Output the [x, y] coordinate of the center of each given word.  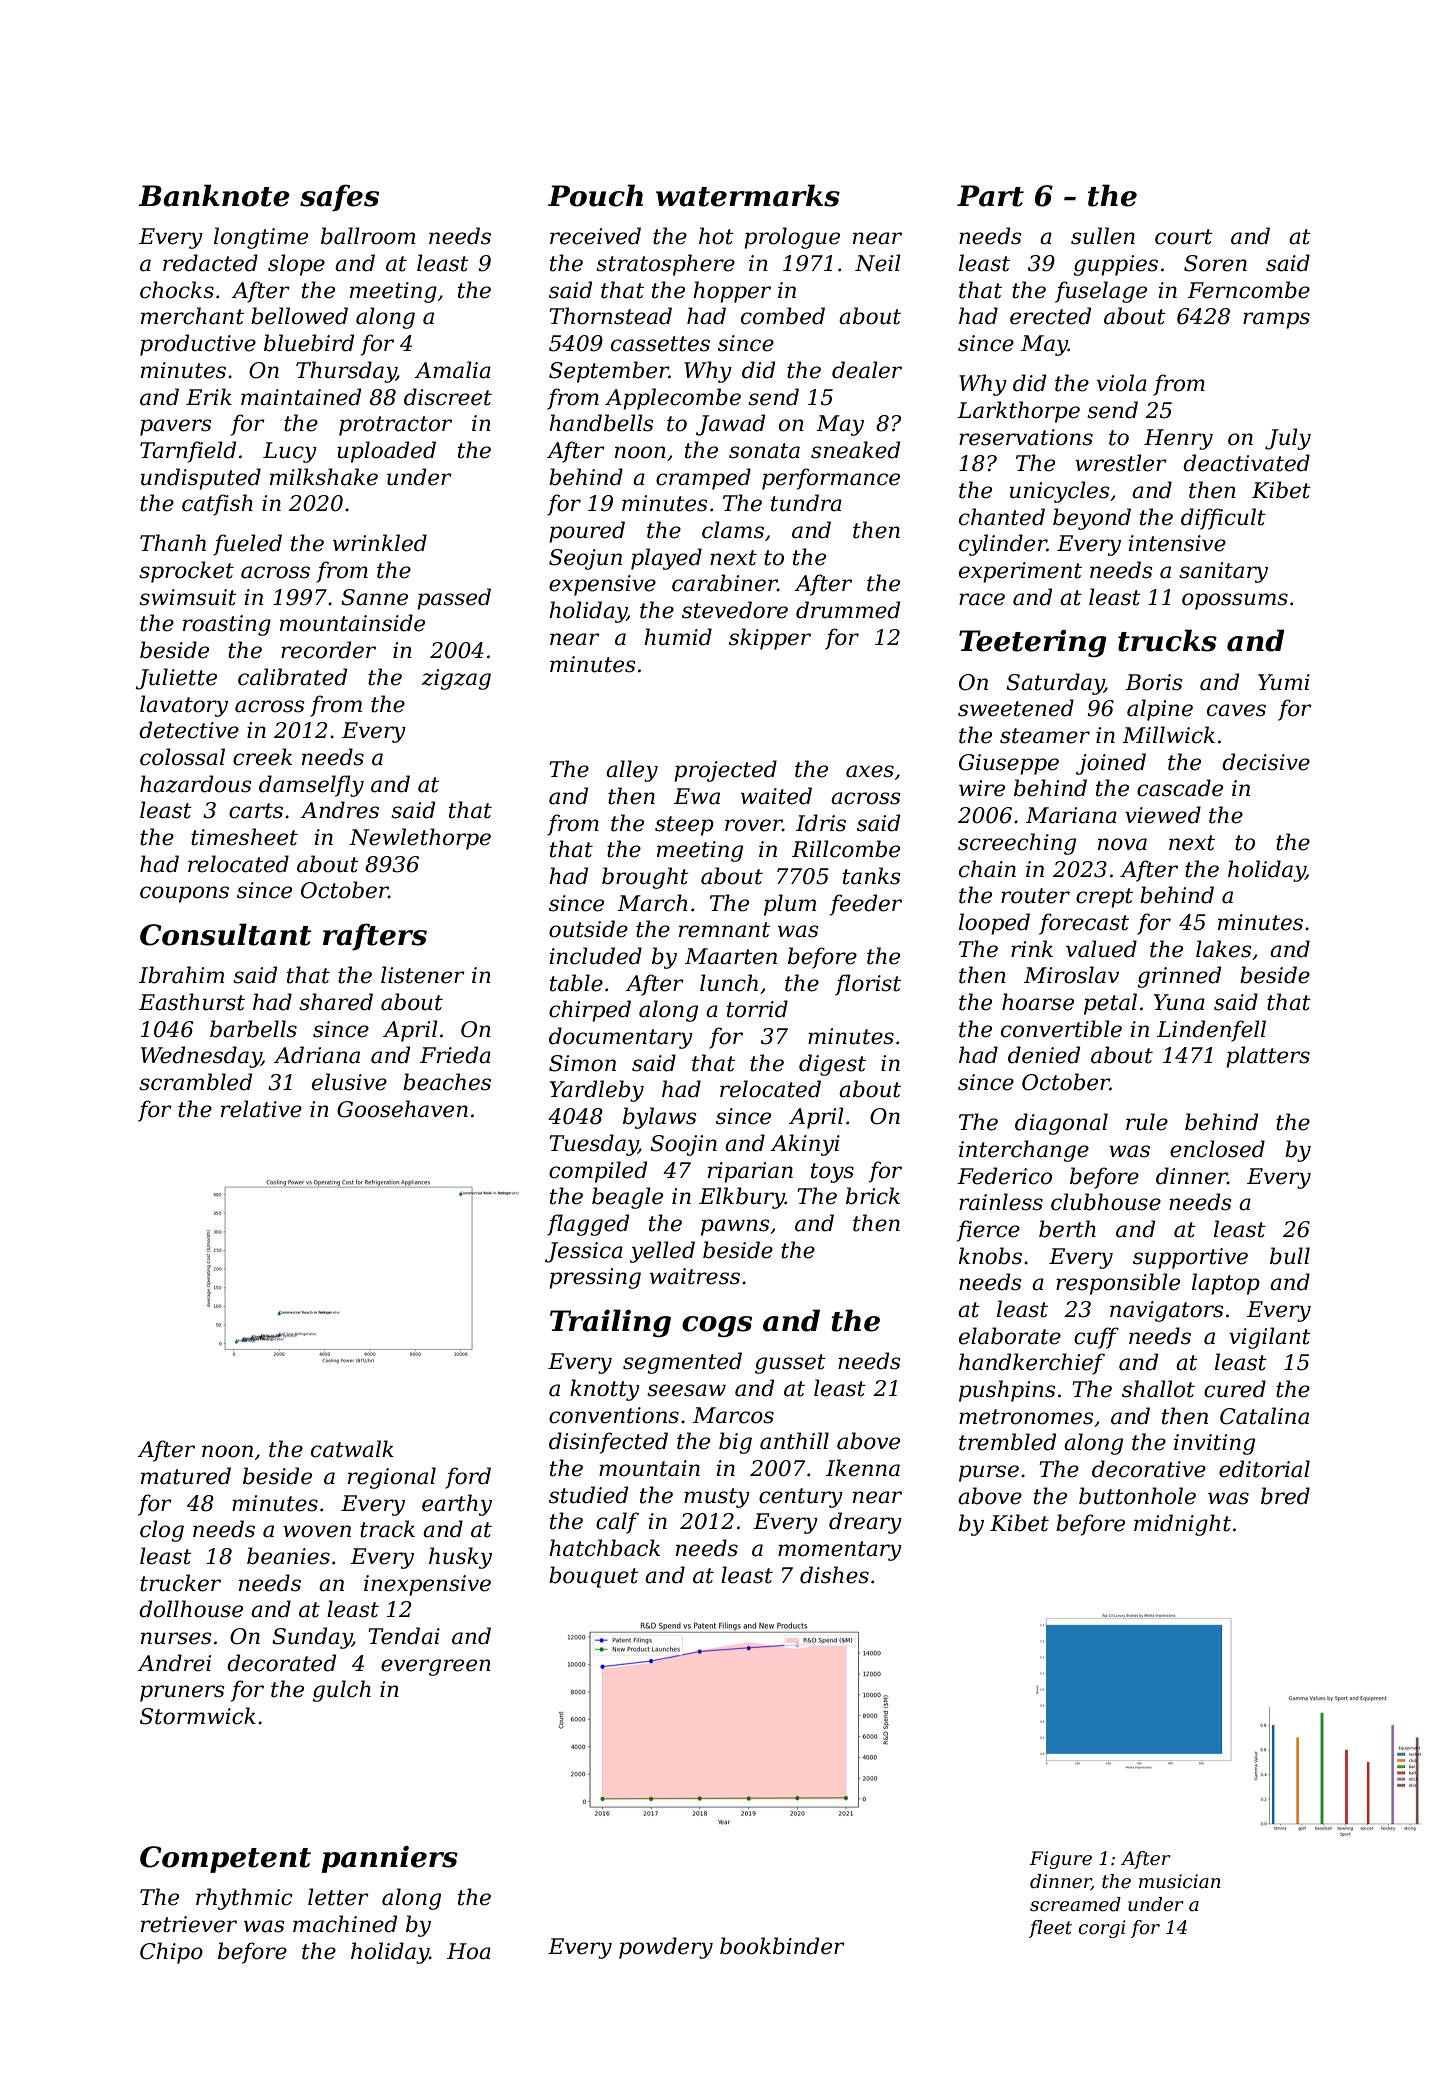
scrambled [195, 1082]
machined [345, 1924]
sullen [1103, 236]
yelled [662, 1252]
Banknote [214, 195]
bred [1285, 1496]
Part [990, 196]
